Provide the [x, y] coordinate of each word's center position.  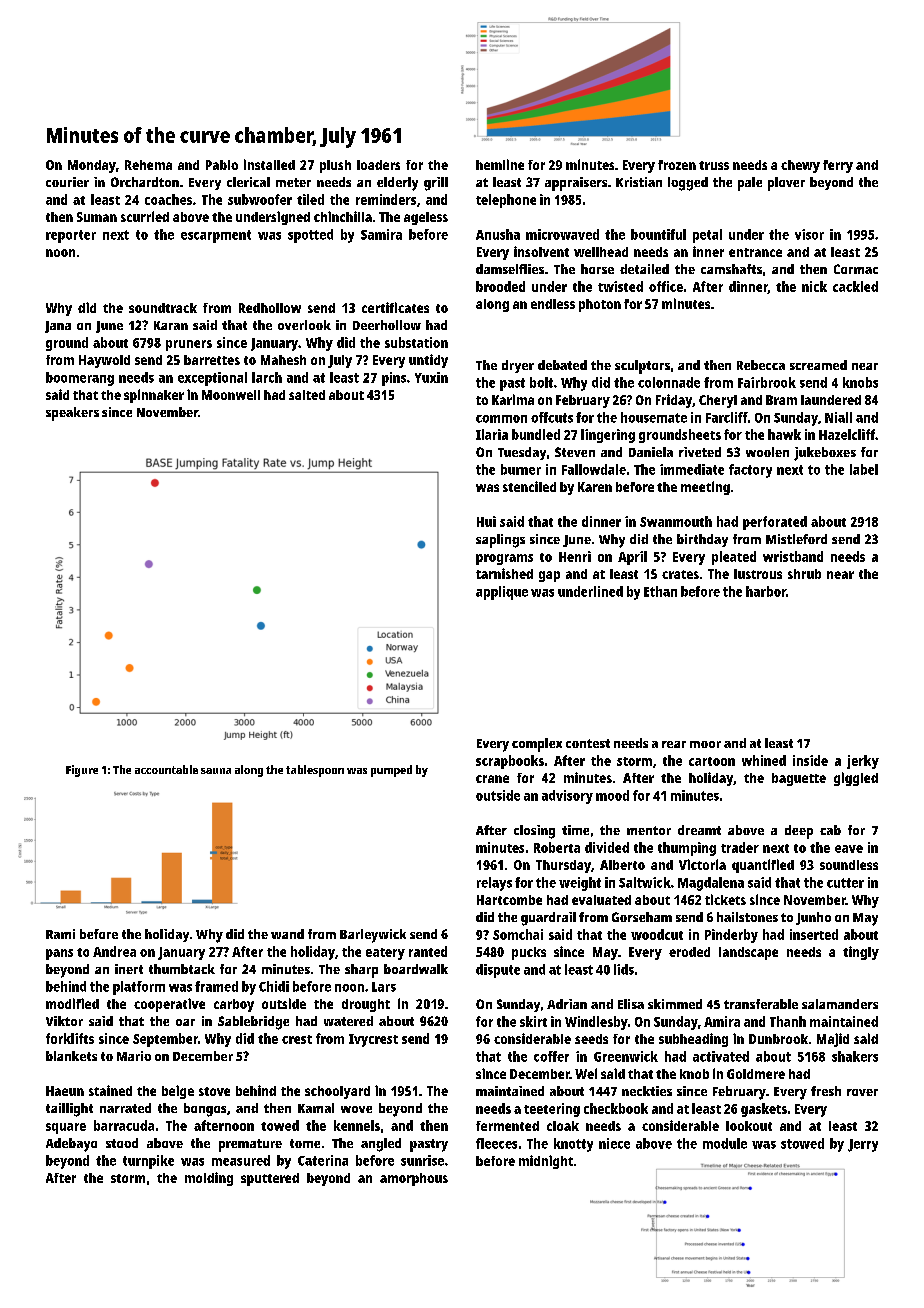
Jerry [863, 1145]
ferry [838, 166]
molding [209, 1179]
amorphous [414, 1179]
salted [307, 395]
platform [139, 988]
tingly [861, 953]
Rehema [148, 165]
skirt [533, 1021]
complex [537, 745]
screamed [818, 365]
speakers [72, 414]
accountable [166, 769]
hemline [500, 164]
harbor [766, 591]
